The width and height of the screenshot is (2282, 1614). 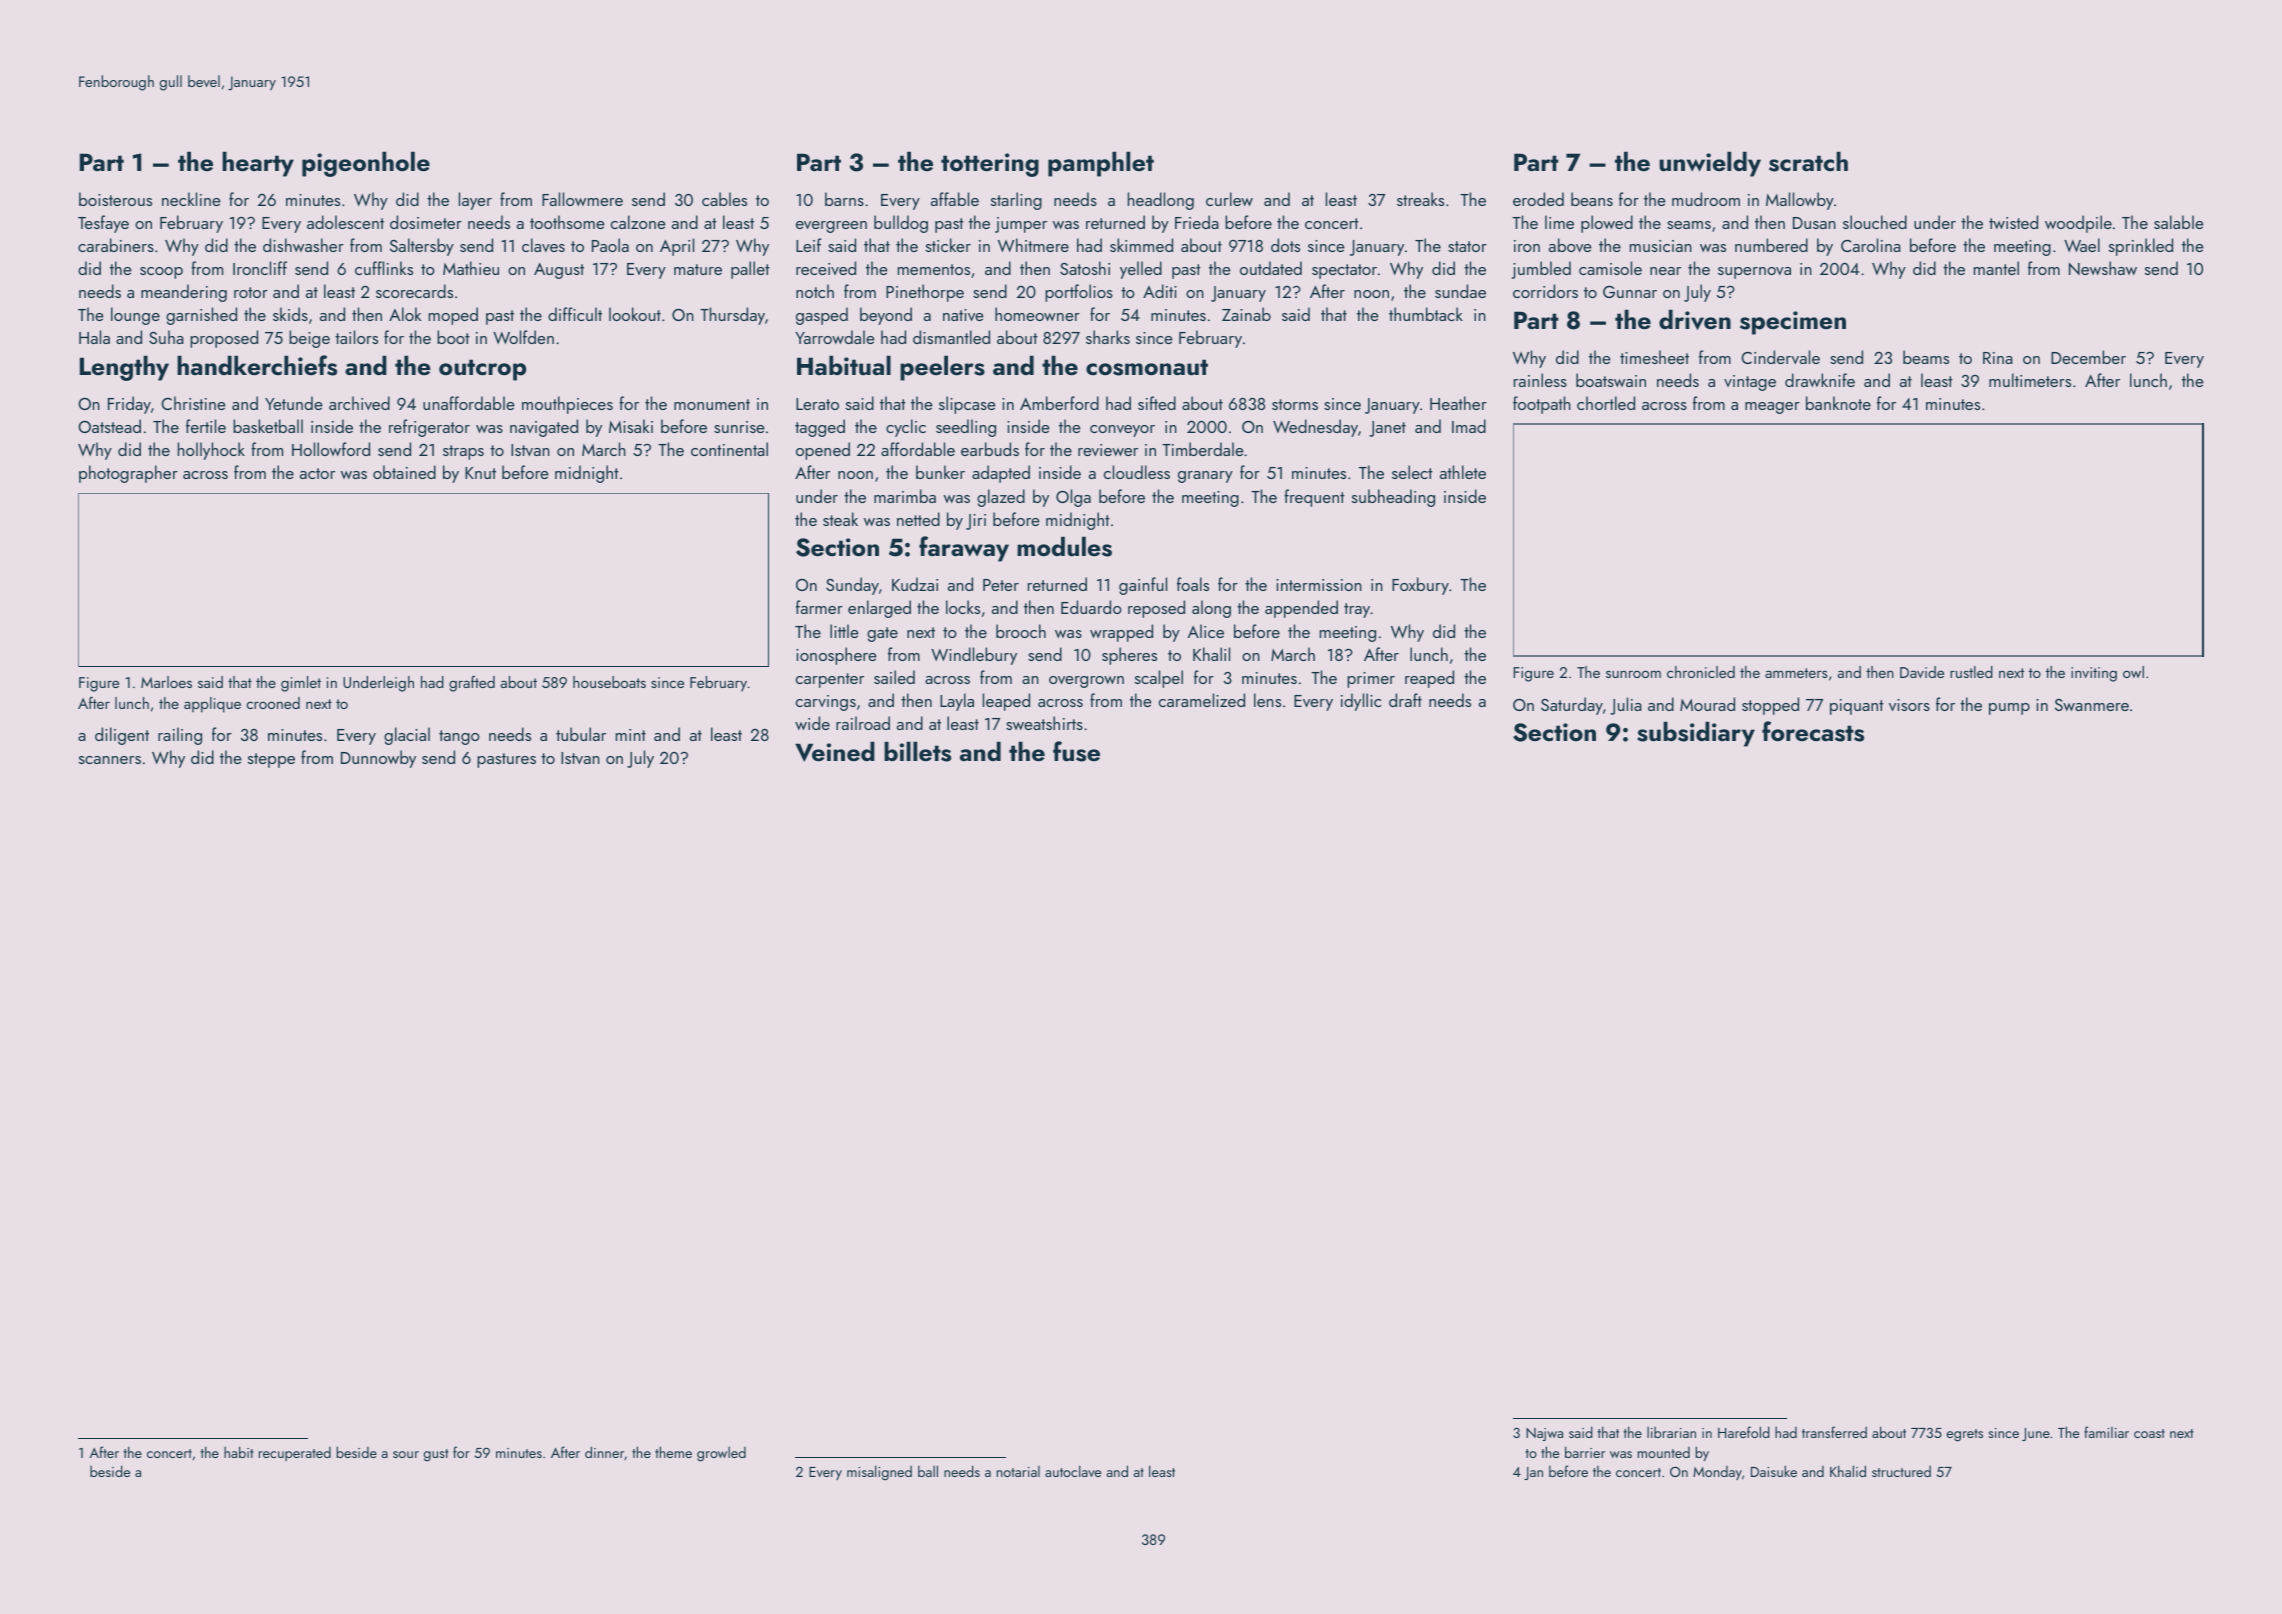 What do you see at coordinates (406, 1454) in the screenshot?
I see `sour` at bounding box center [406, 1454].
